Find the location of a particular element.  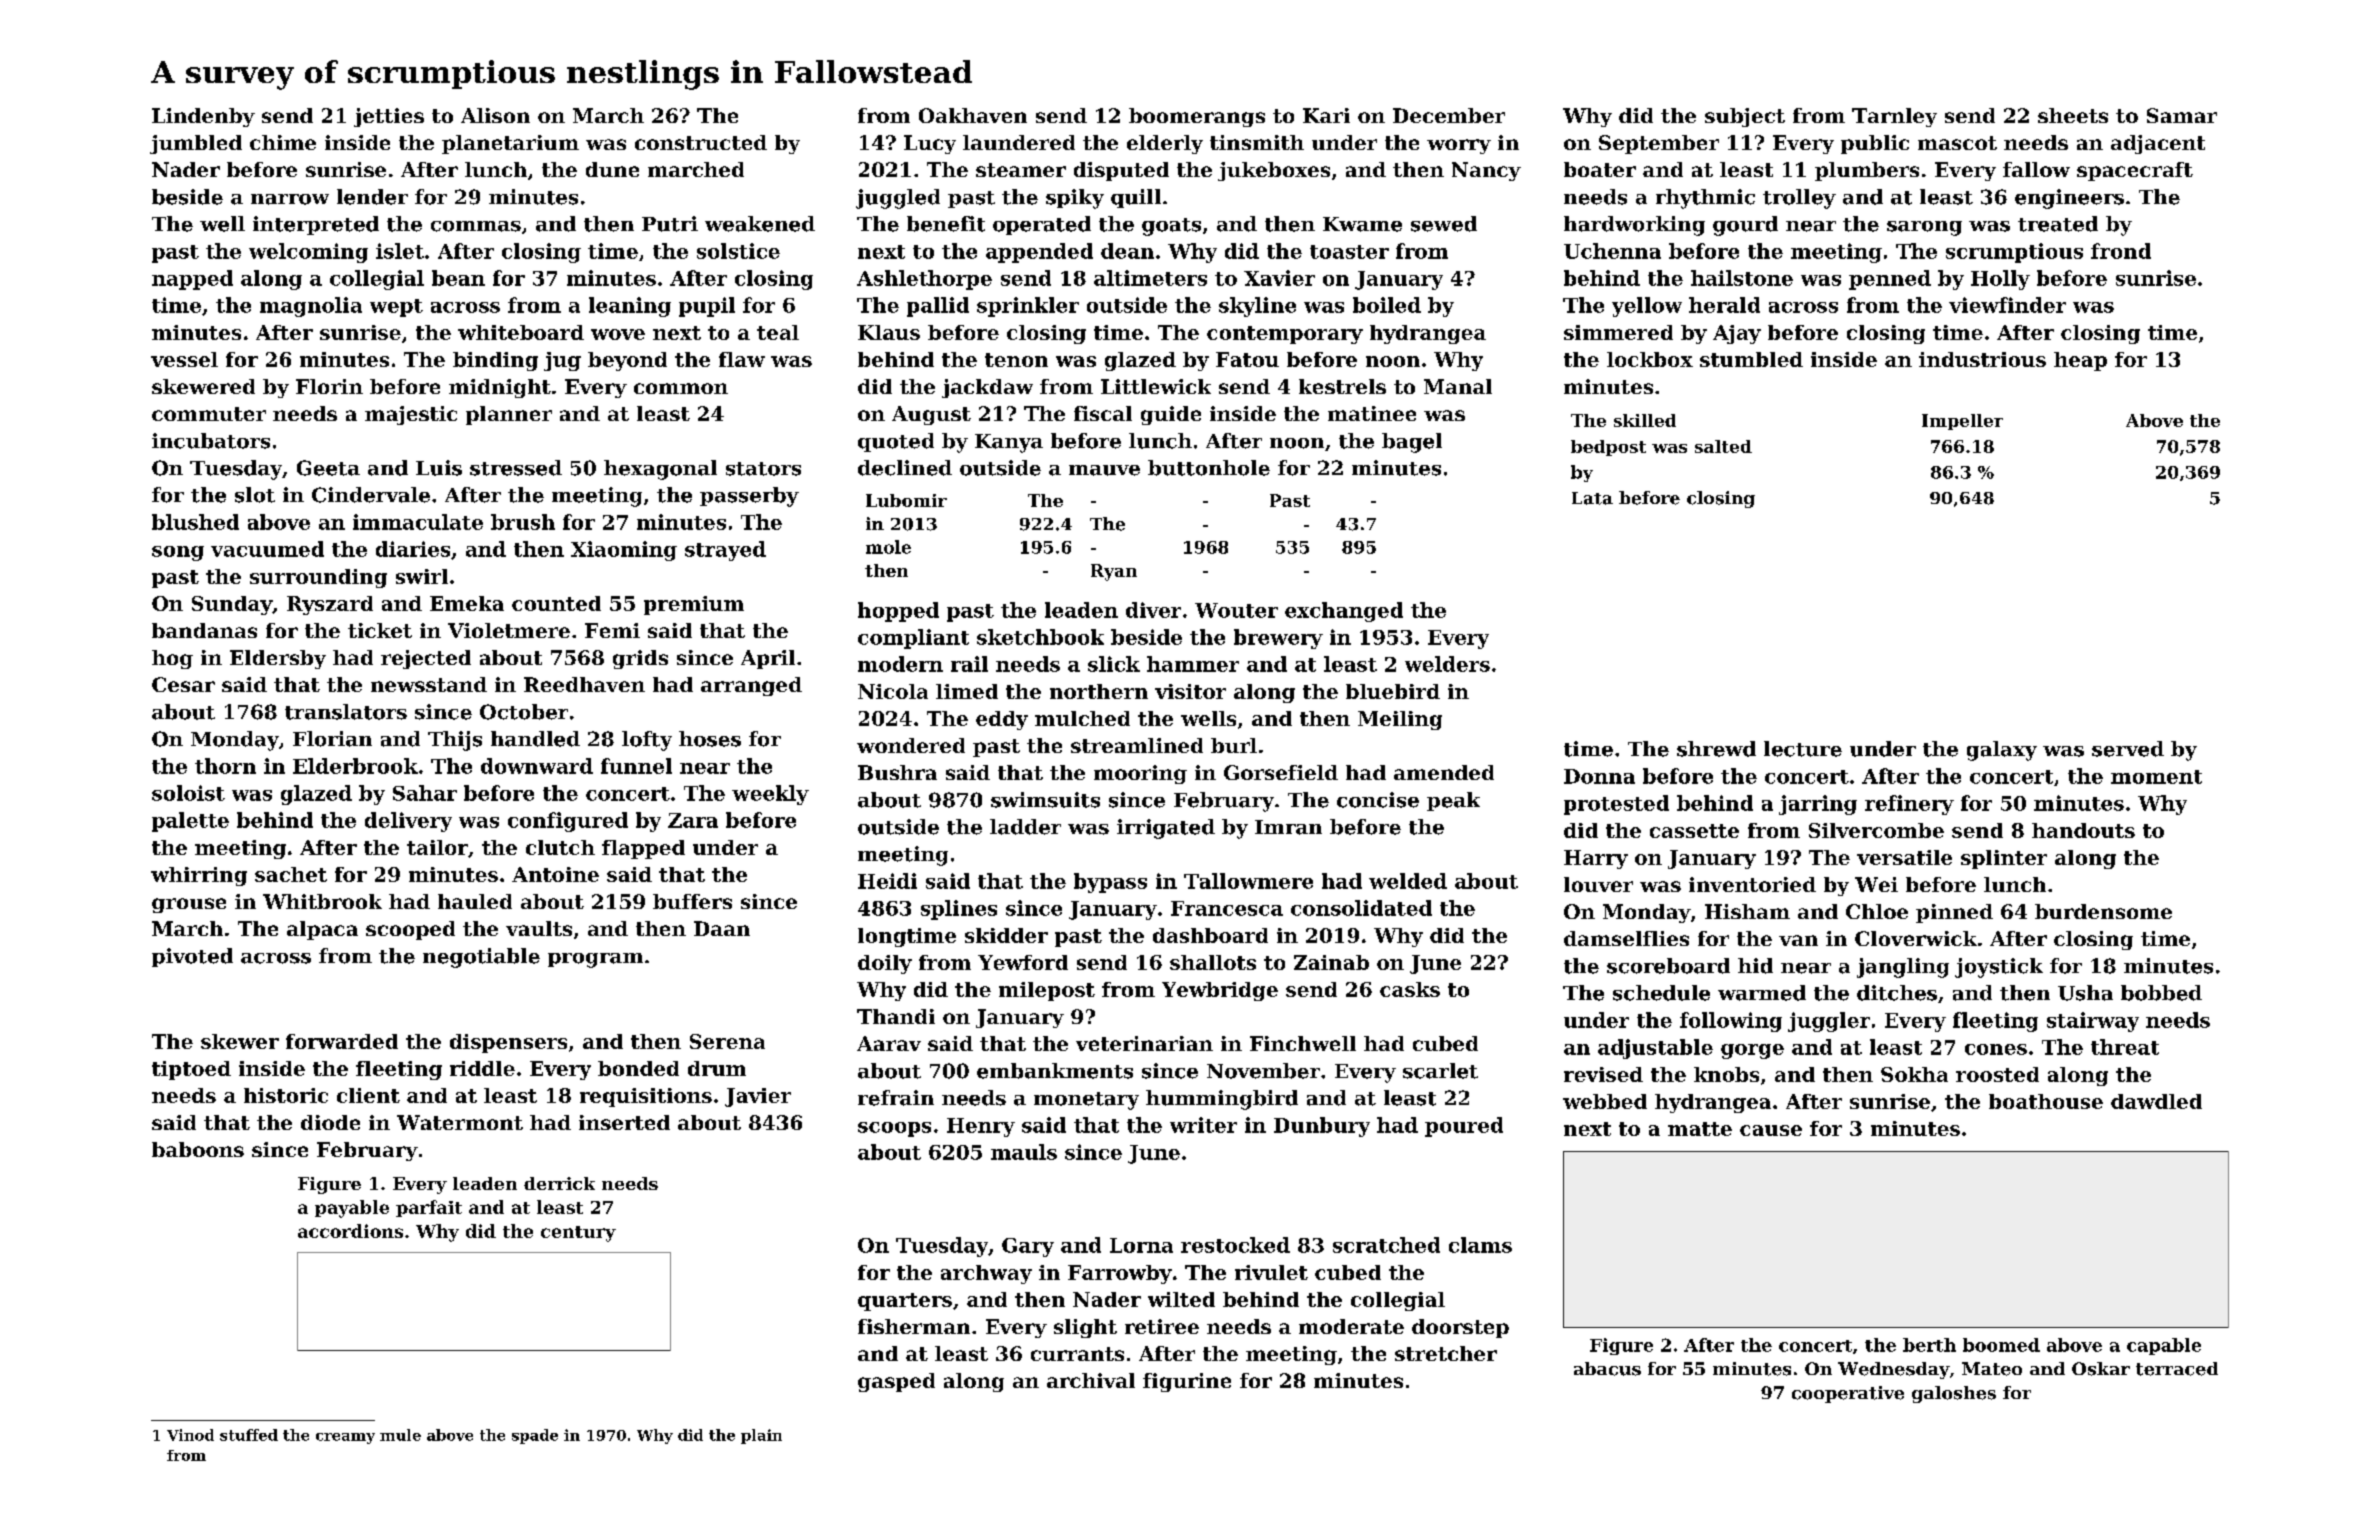

Vinod is located at coordinates (190, 1435).
